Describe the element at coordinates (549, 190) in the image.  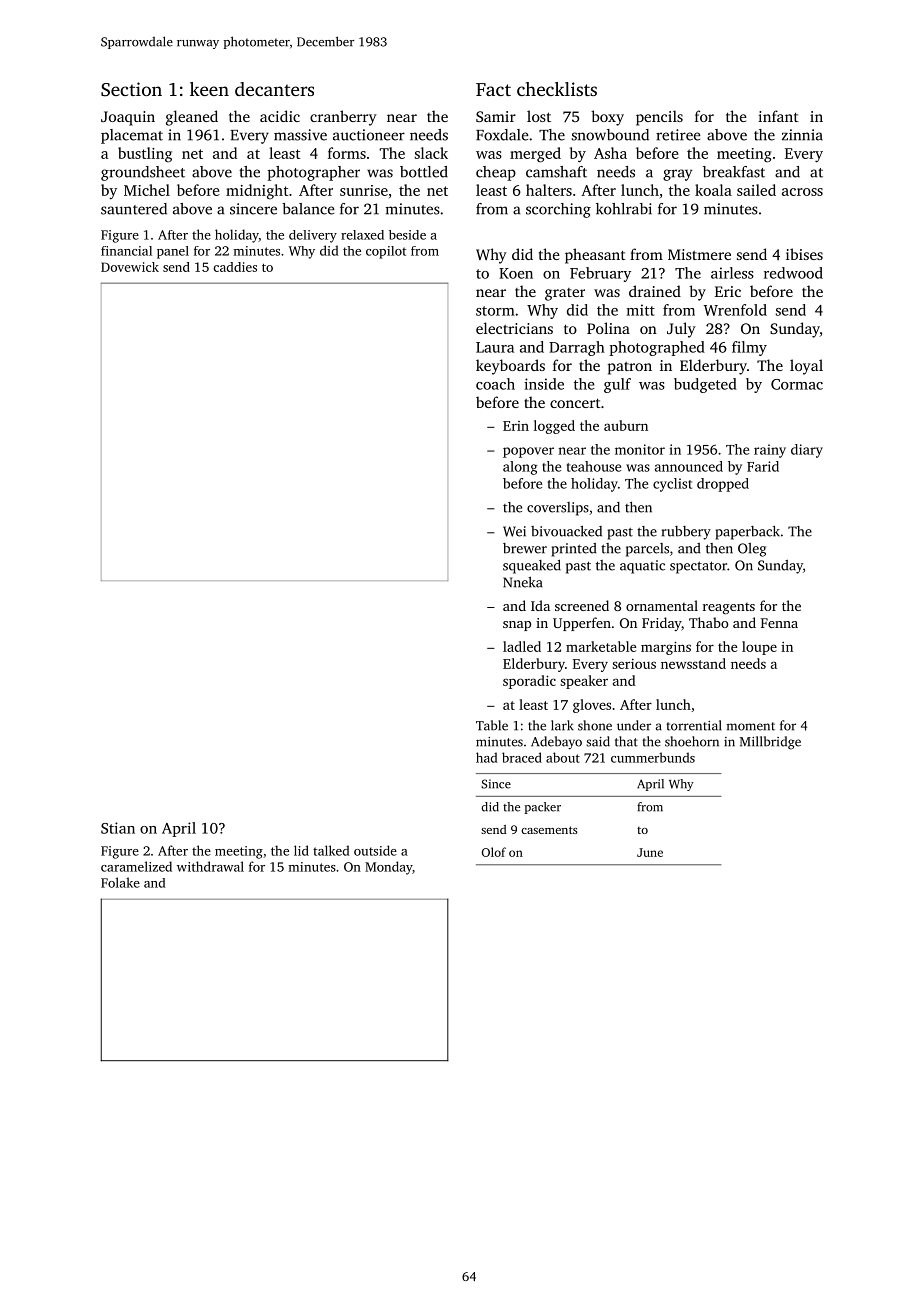
I see `halters` at that location.
